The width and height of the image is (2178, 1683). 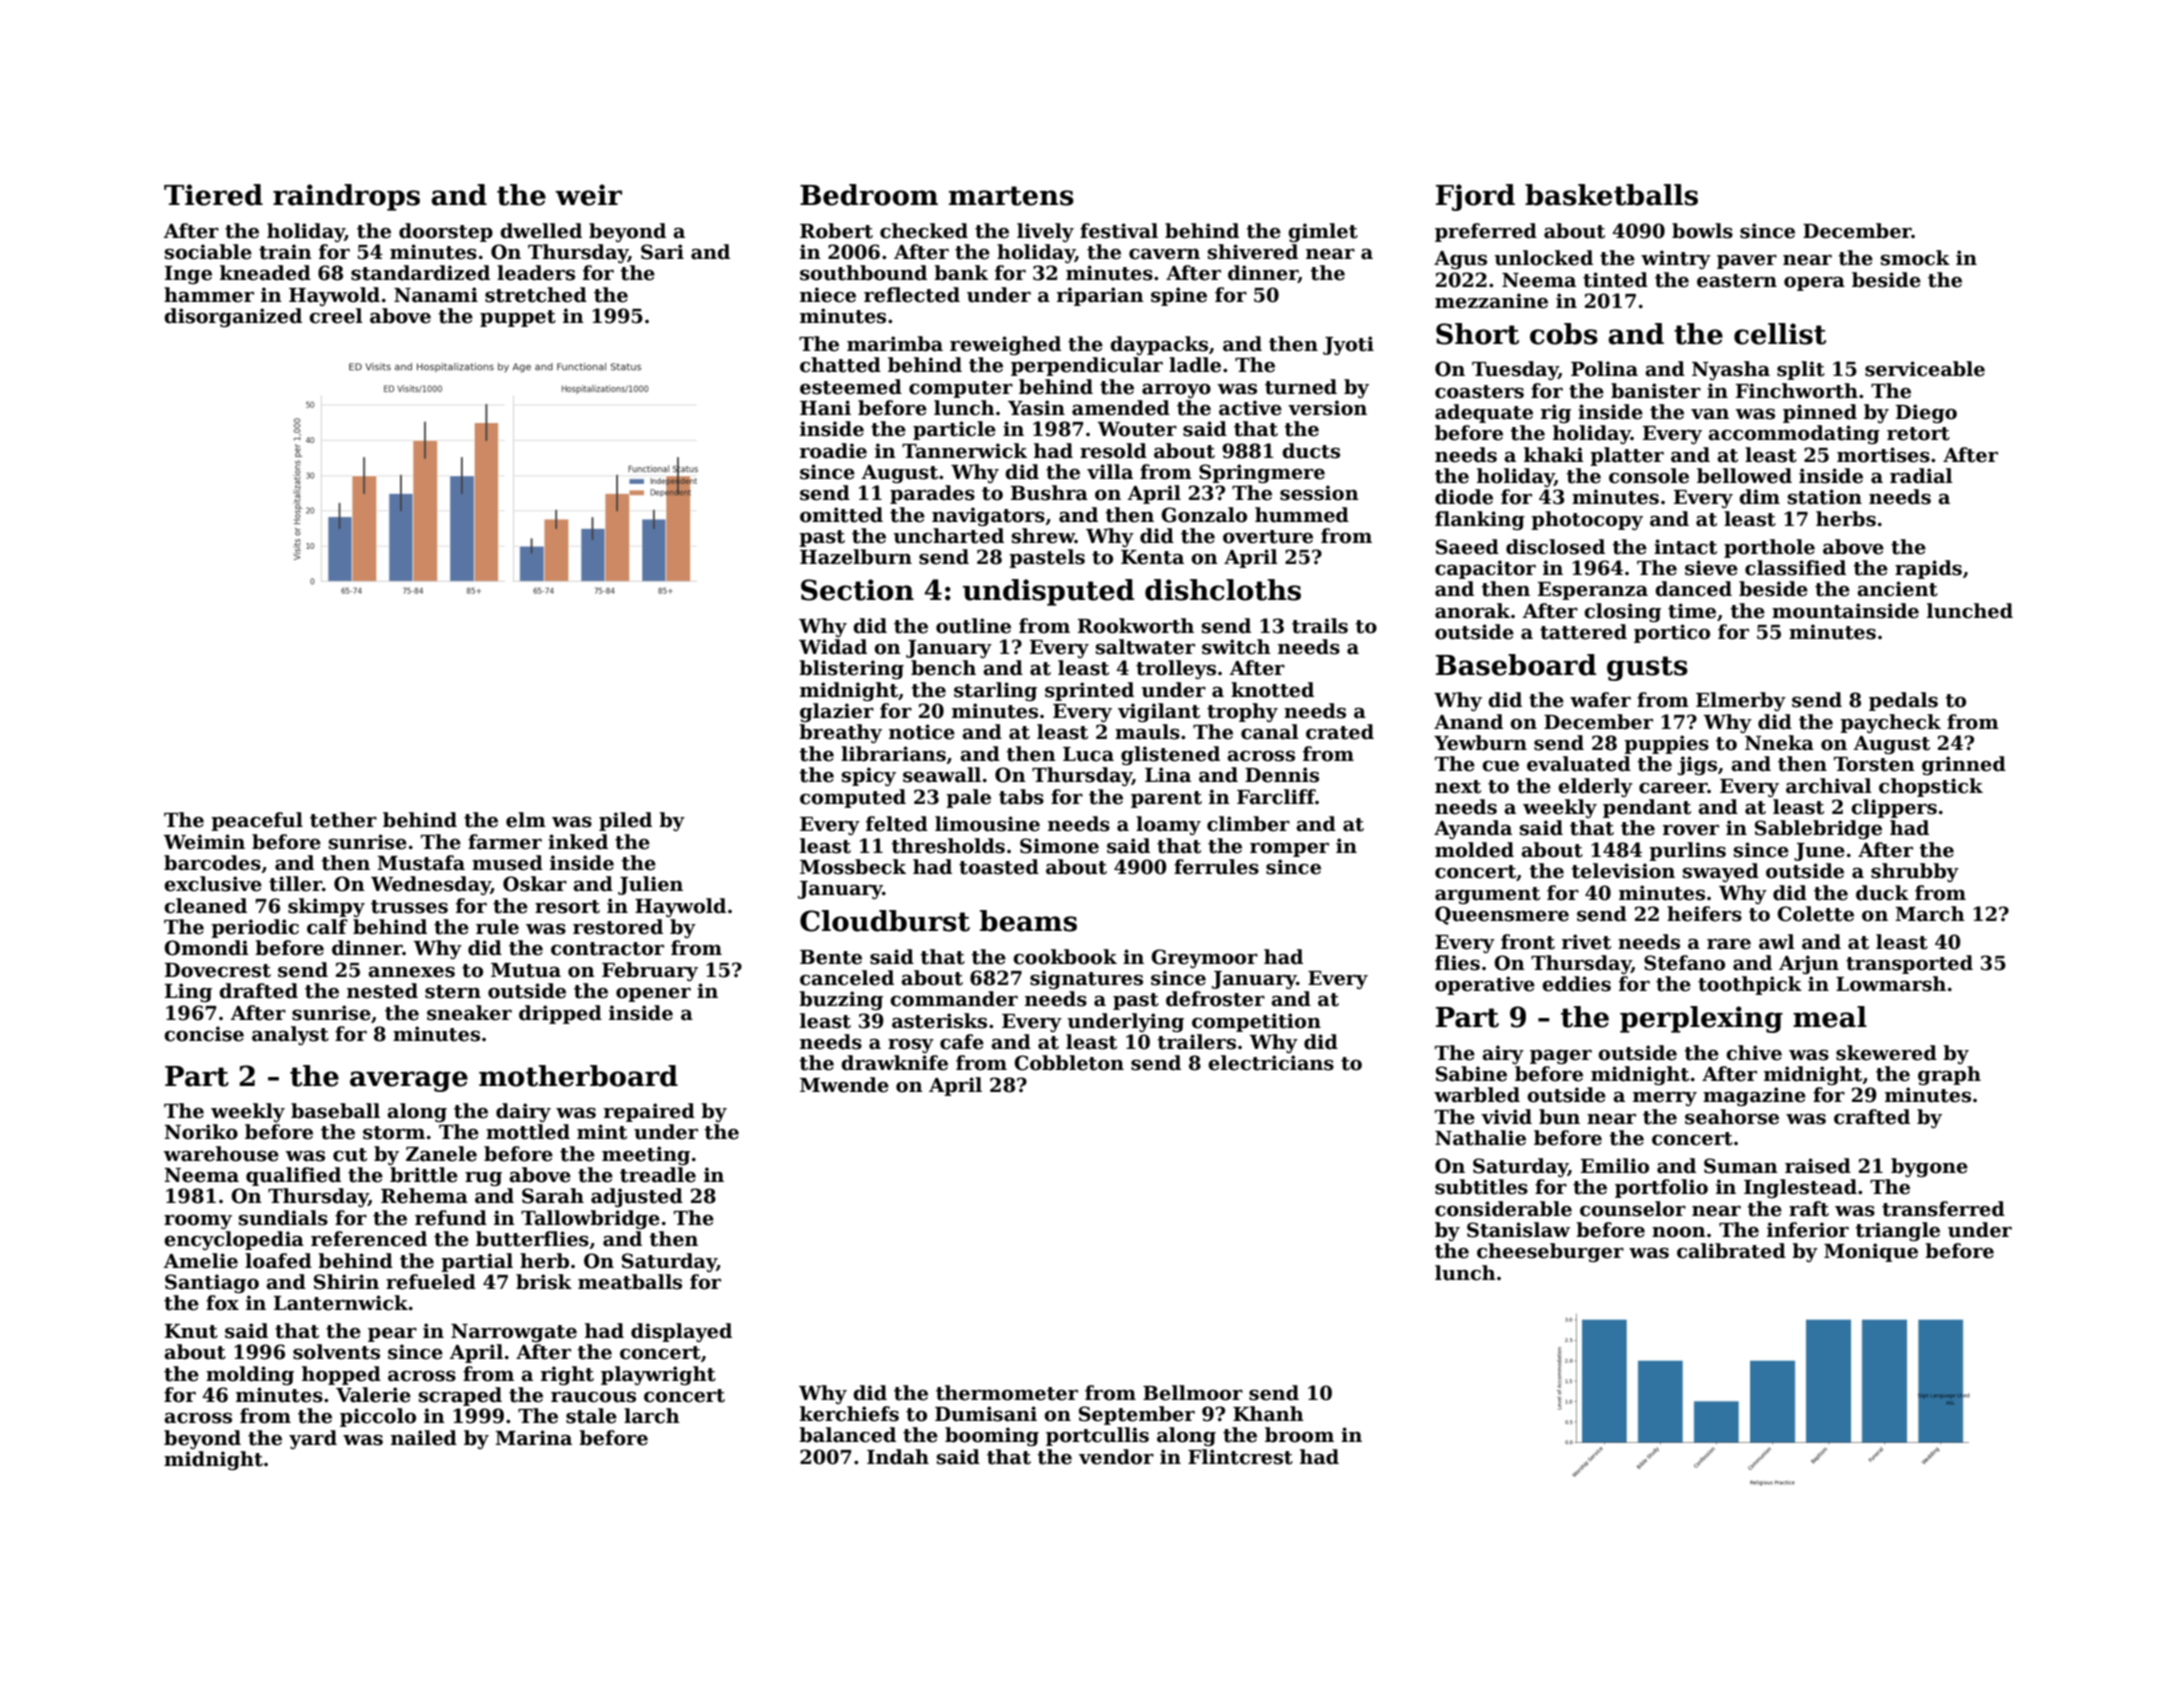 I want to click on inked, so click(x=578, y=842).
